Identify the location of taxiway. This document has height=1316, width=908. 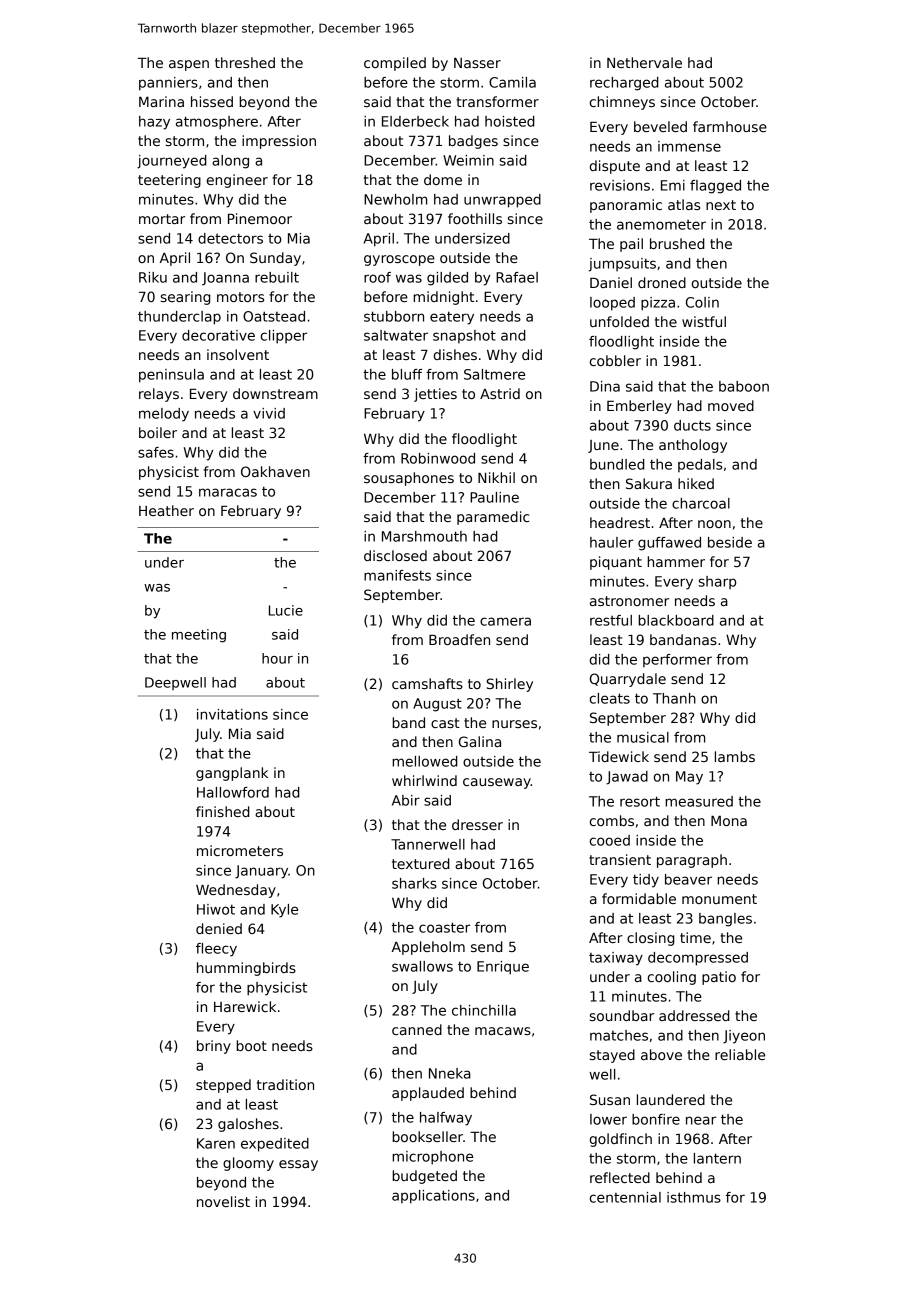
(616, 959).
